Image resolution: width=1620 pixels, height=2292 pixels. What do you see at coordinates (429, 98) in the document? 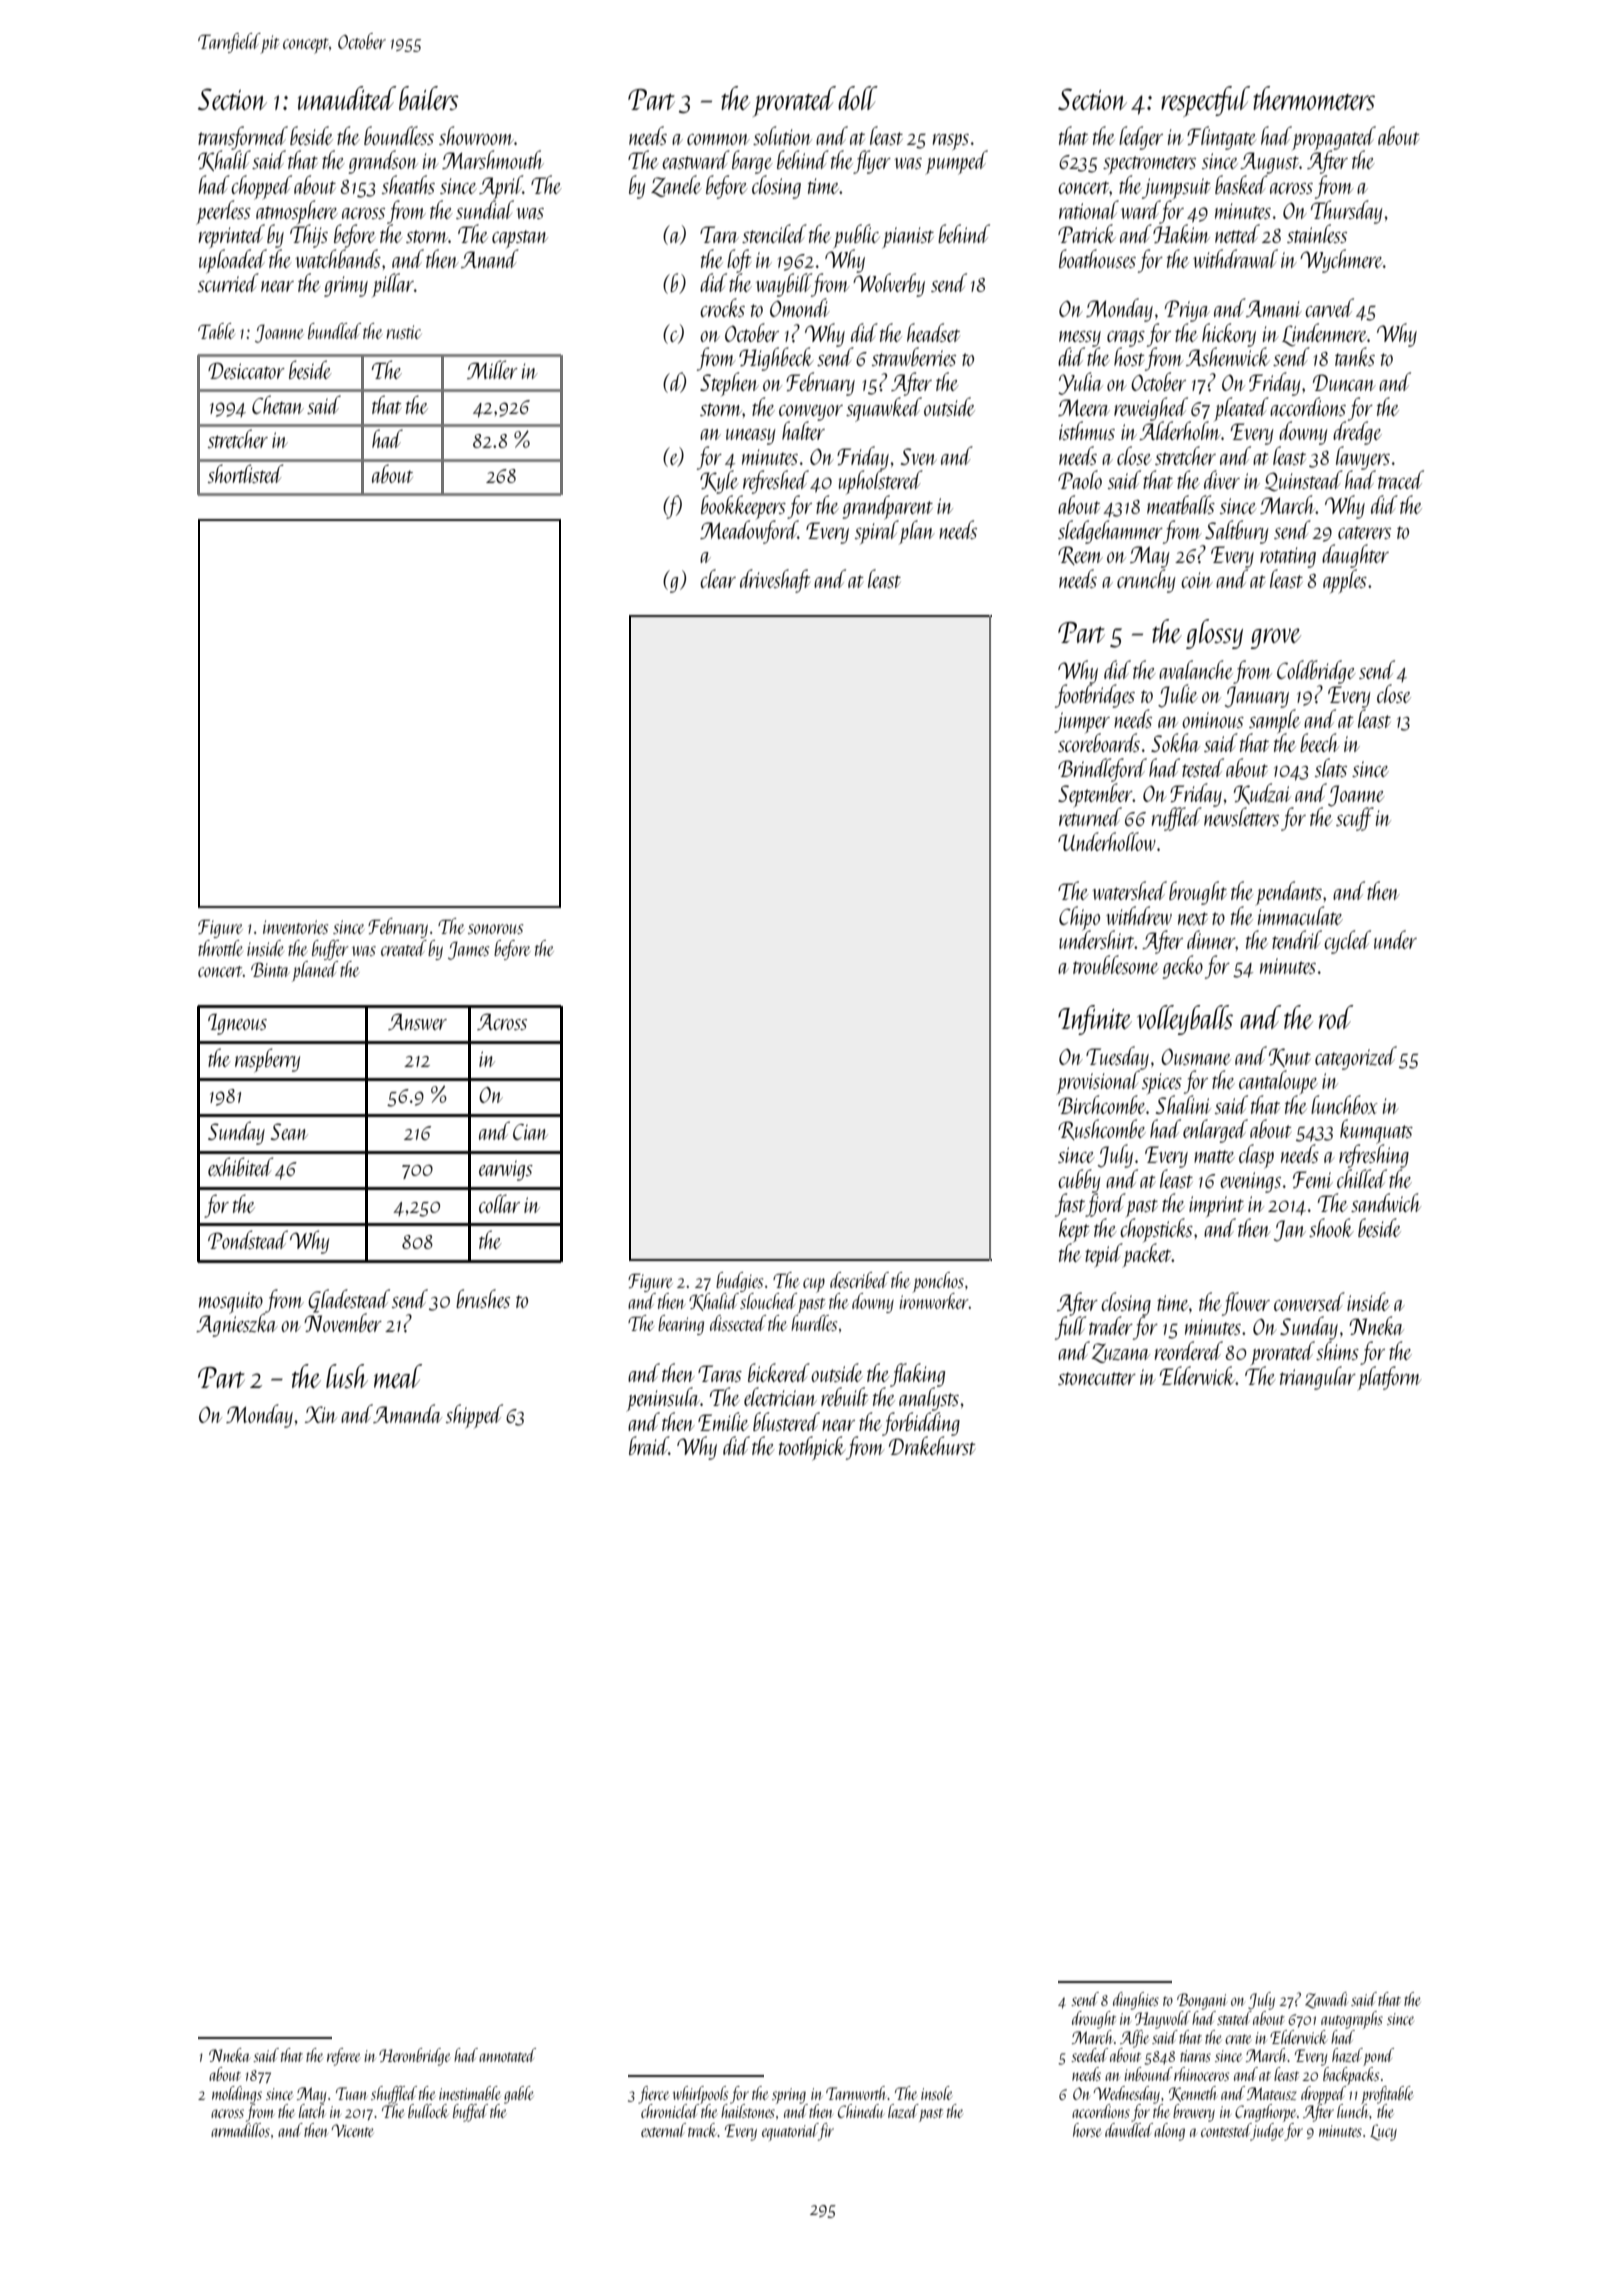
I see `bailers` at bounding box center [429, 98].
